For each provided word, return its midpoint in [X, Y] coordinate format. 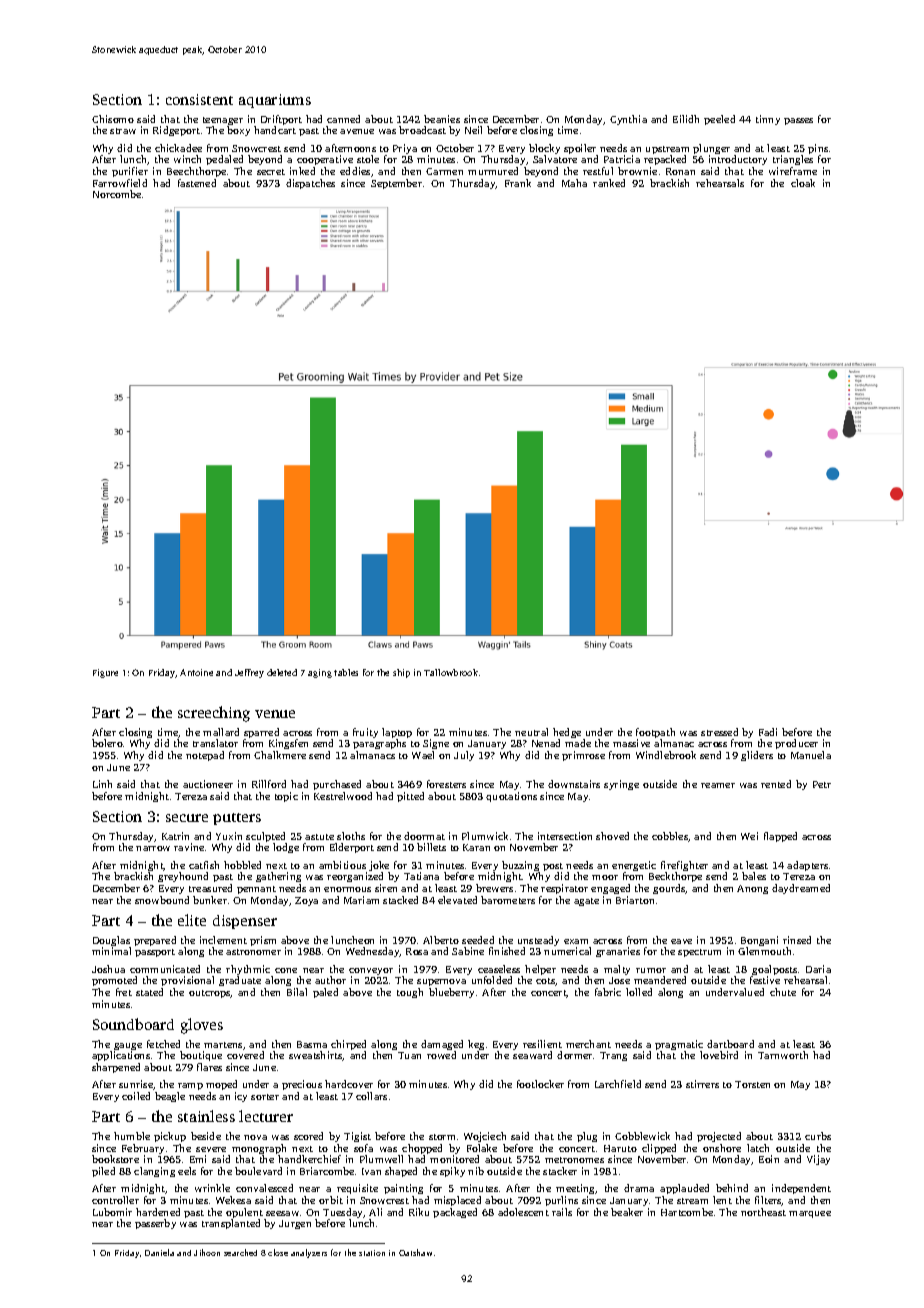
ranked [609, 183]
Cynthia [628, 120]
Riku [419, 1212]
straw [123, 131]
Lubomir [112, 1212]
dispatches [310, 184]
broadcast [422, 130]
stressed [719, 732]
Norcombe [117, 194]
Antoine [196, 672]
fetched [163, 1044]
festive [765, 980]
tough [410, 993]
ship [401, 673]
